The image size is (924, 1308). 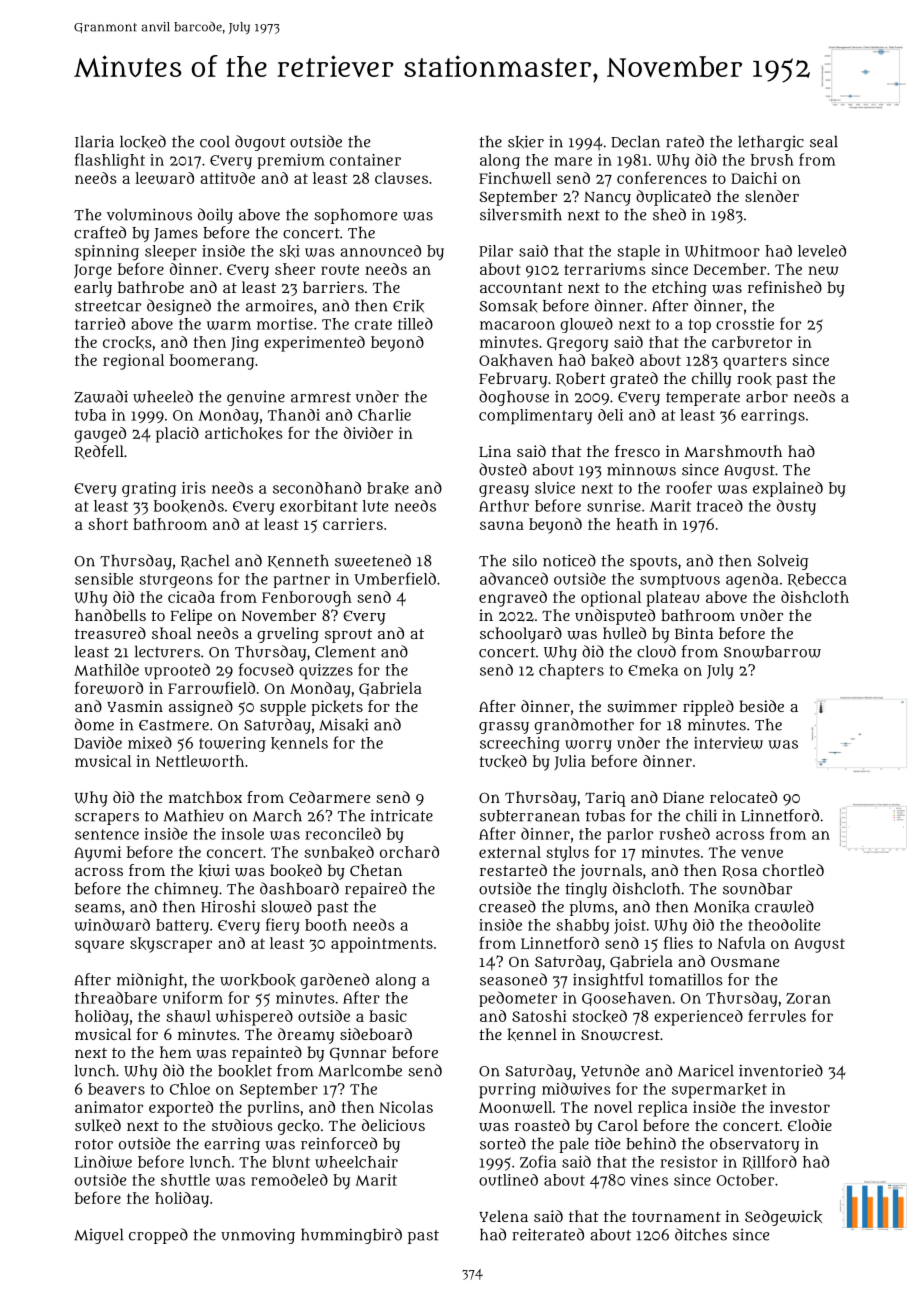 What do you see at coordinates (351, 1236) in the image?
I see `hummingbird` at bounding box center [351, 1236].
